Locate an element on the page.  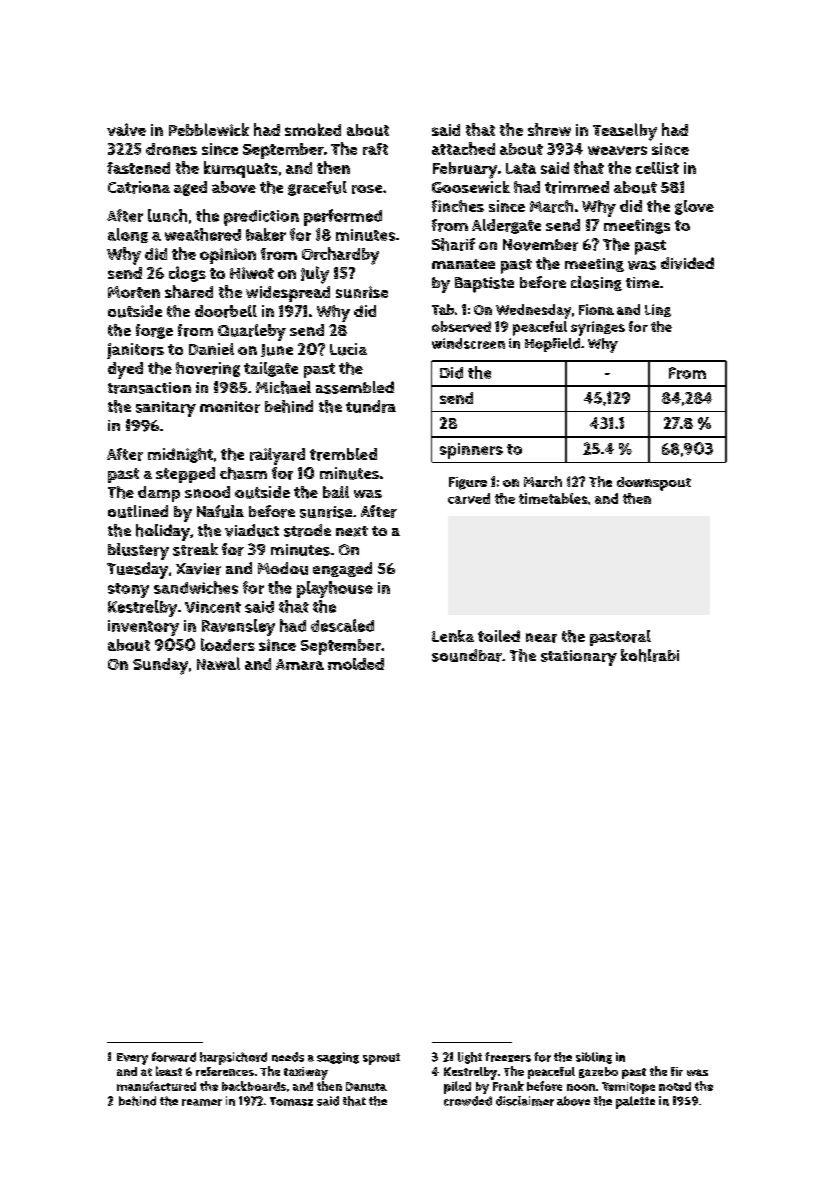
syringes is located at coordinates (598, 328).
